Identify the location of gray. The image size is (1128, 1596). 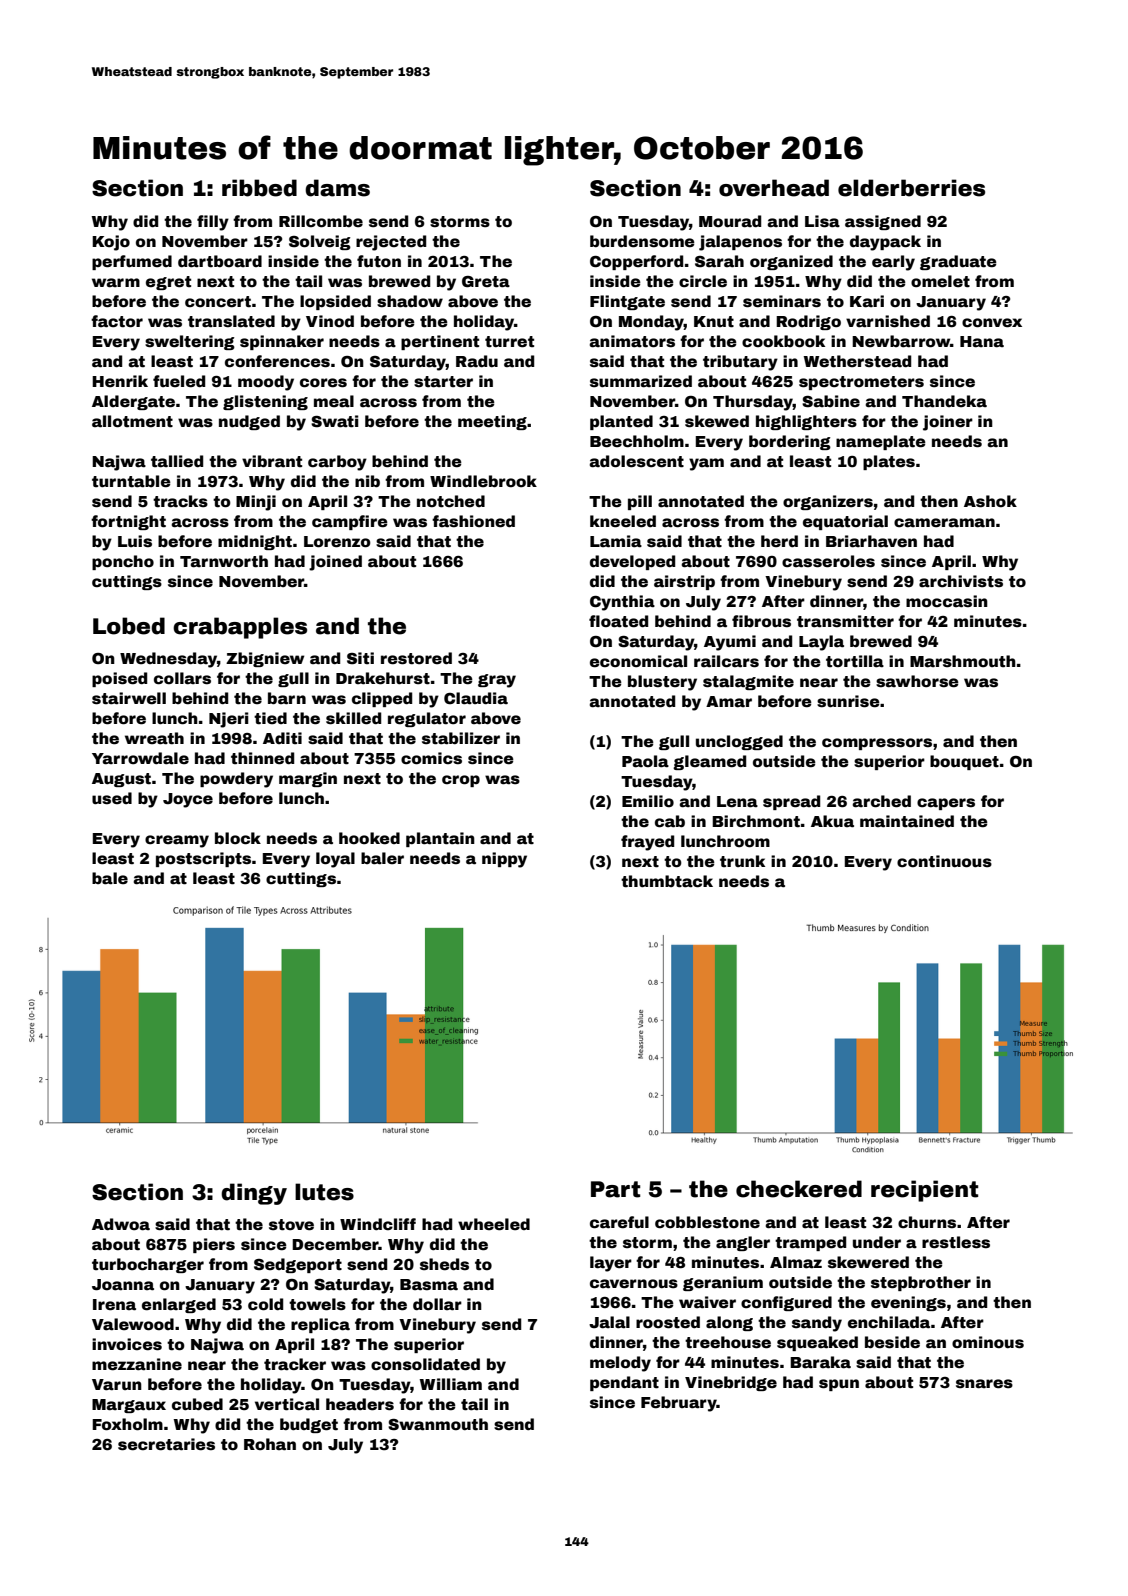
(497, 681).
